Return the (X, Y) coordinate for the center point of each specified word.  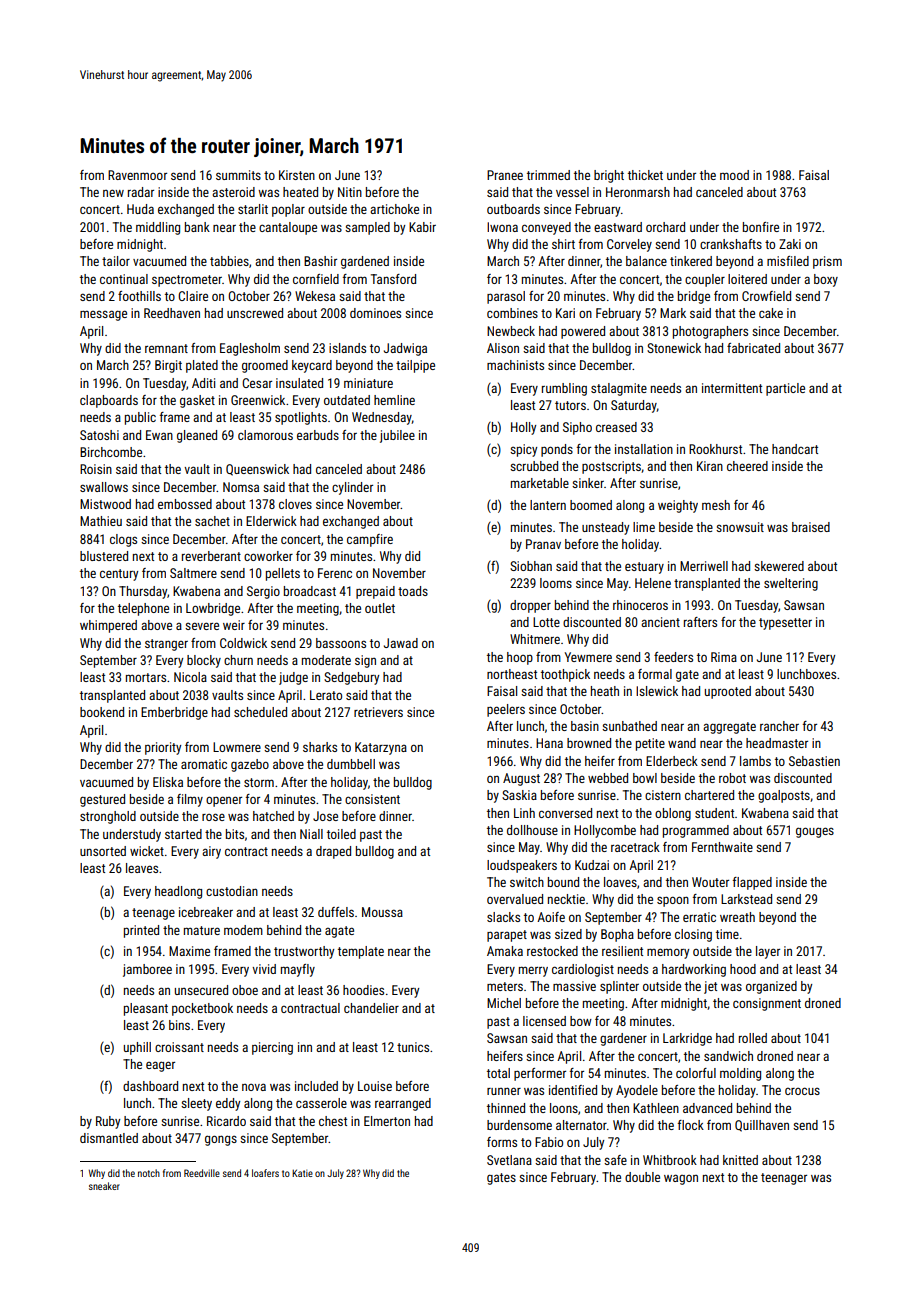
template (361, 952)
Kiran (710, 466)
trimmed (548, 175)
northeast (512, 674)
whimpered (108, 626)
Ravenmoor (137, 175)
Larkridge (687, 1039)
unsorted (103, 851)
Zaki (790, 244)
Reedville (202, 1173)
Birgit (168, 366)
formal (655, 674)
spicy (523, 450)
